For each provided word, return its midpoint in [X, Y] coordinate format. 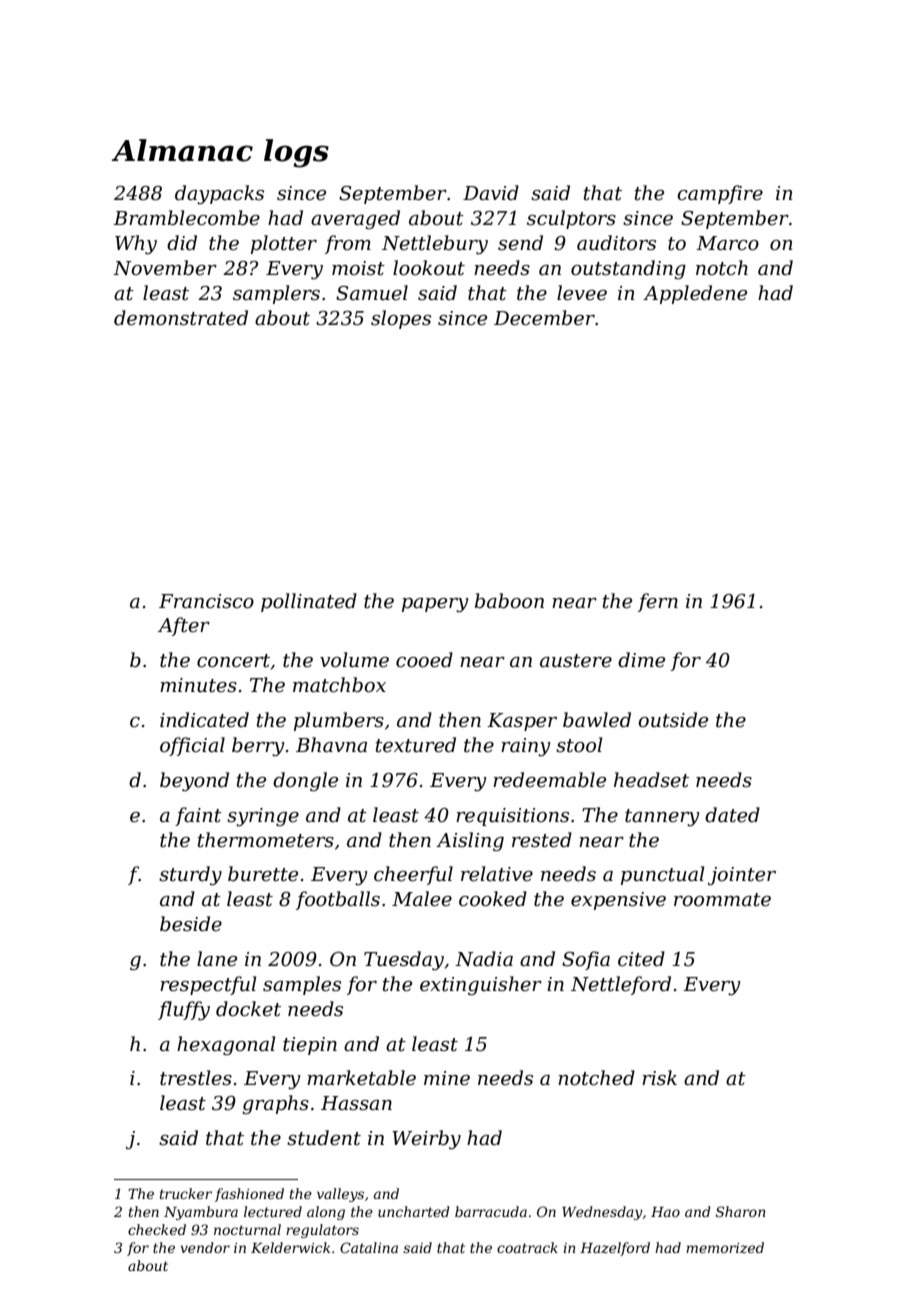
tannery [662, 818]
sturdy [190, 876]
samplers [276, 294]
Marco [727, 243]
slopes [401, 319]
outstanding [628, 269]
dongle [305, 782]
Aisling [470, 842]
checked [157, 1229]
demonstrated [181, 318]
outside [673, 720]
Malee [422, 899]
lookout [429, 268]
